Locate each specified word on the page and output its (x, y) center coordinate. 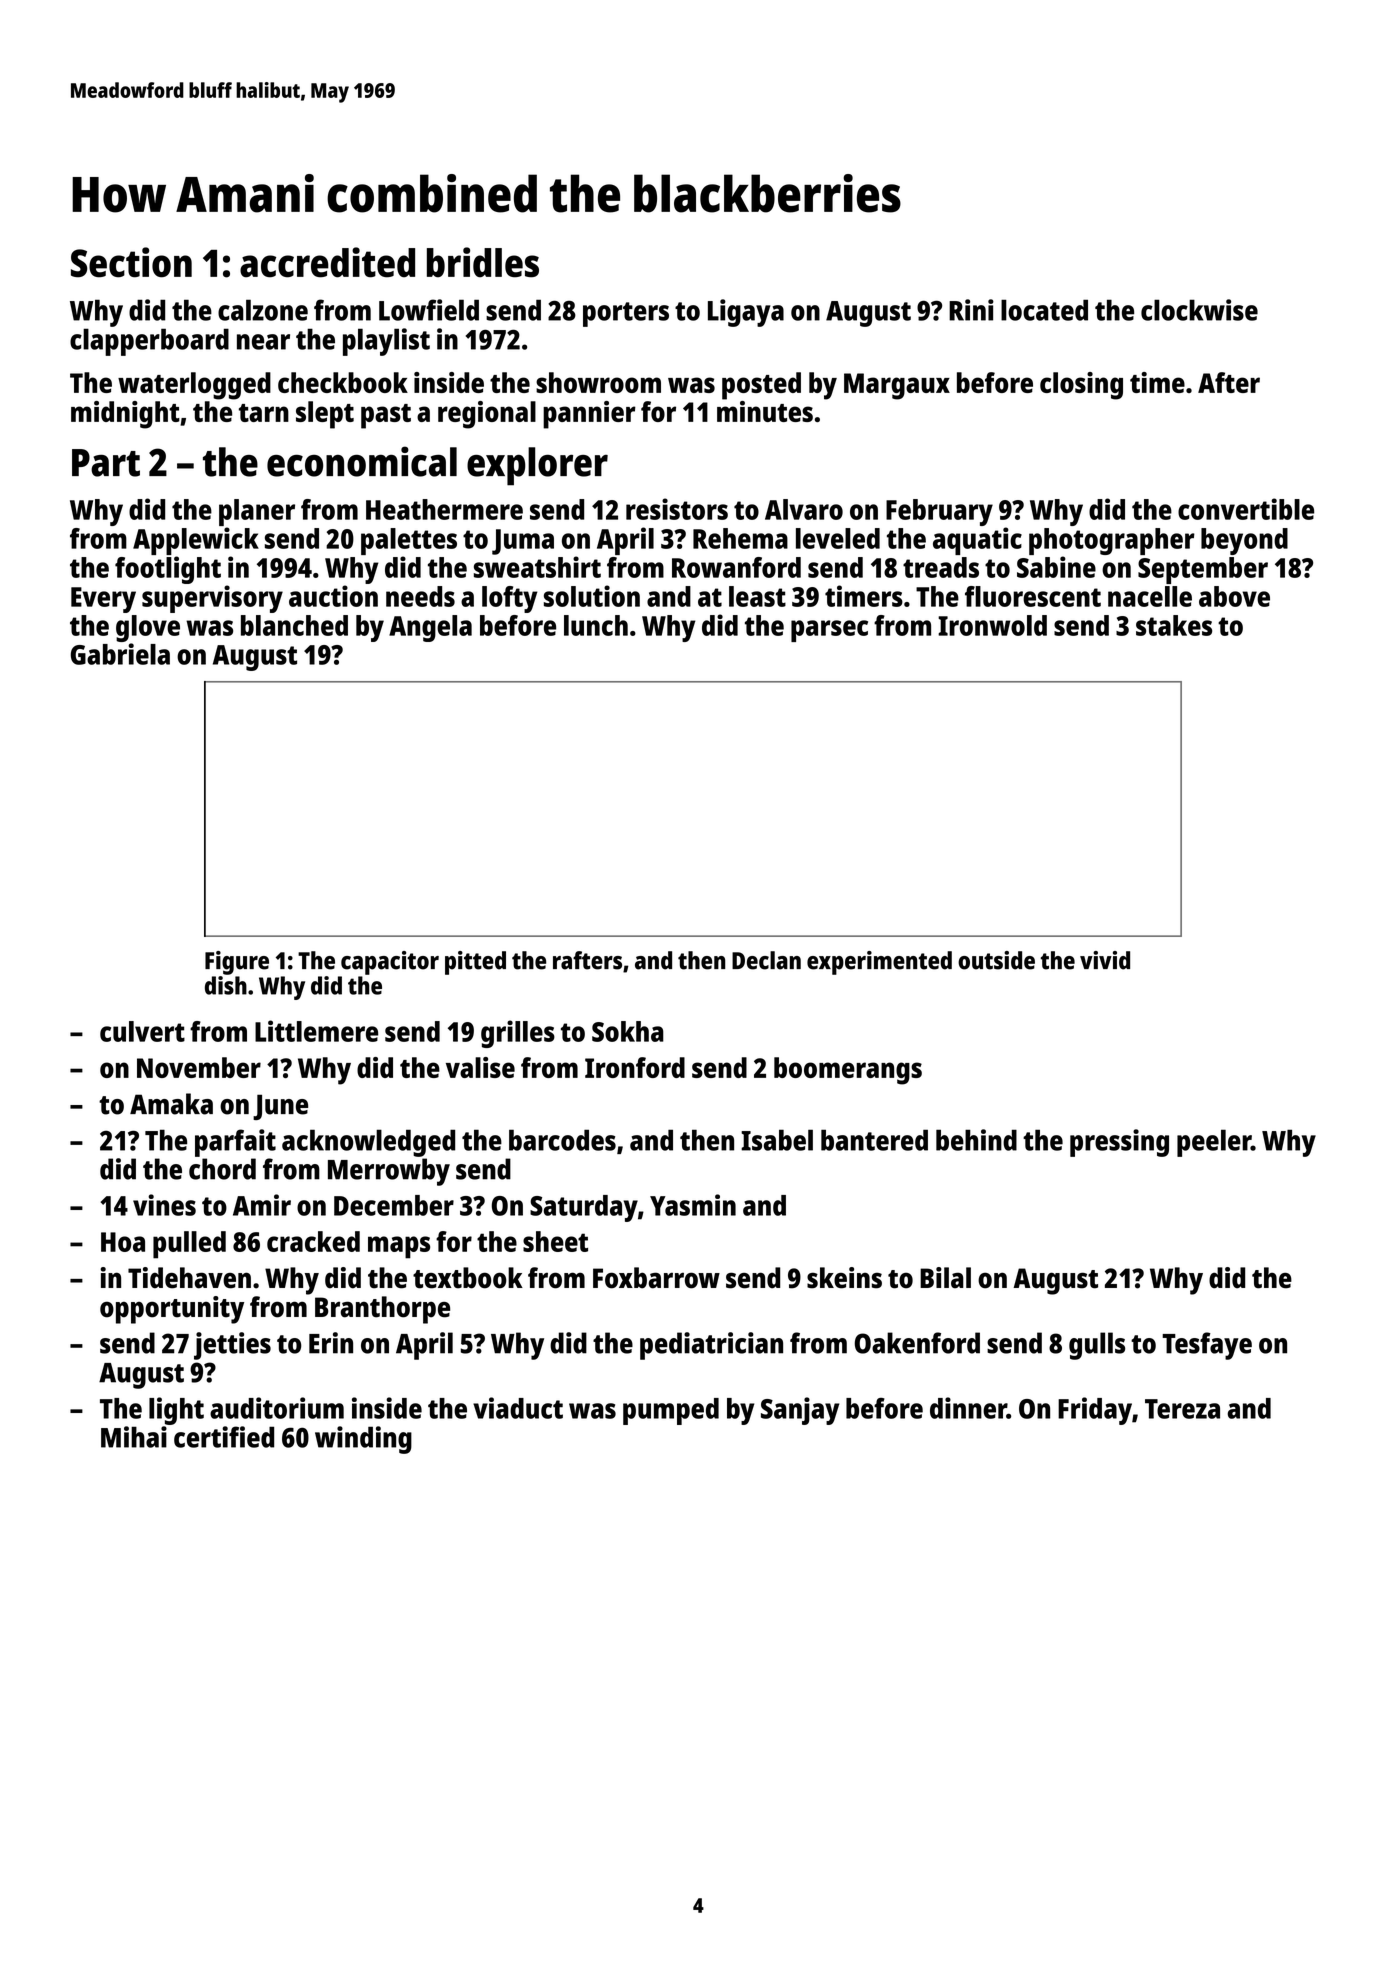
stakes (1174, 625)
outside (996, 960)
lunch (596, 625)
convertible (1246, 509)
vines (164, 1205)
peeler (1214, 1143)
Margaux (897, 386)
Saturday (584, 1208)
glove (148, 628)
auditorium (277, 1408)
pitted (475, 963)
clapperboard (149, 342)
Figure (237, 963)
